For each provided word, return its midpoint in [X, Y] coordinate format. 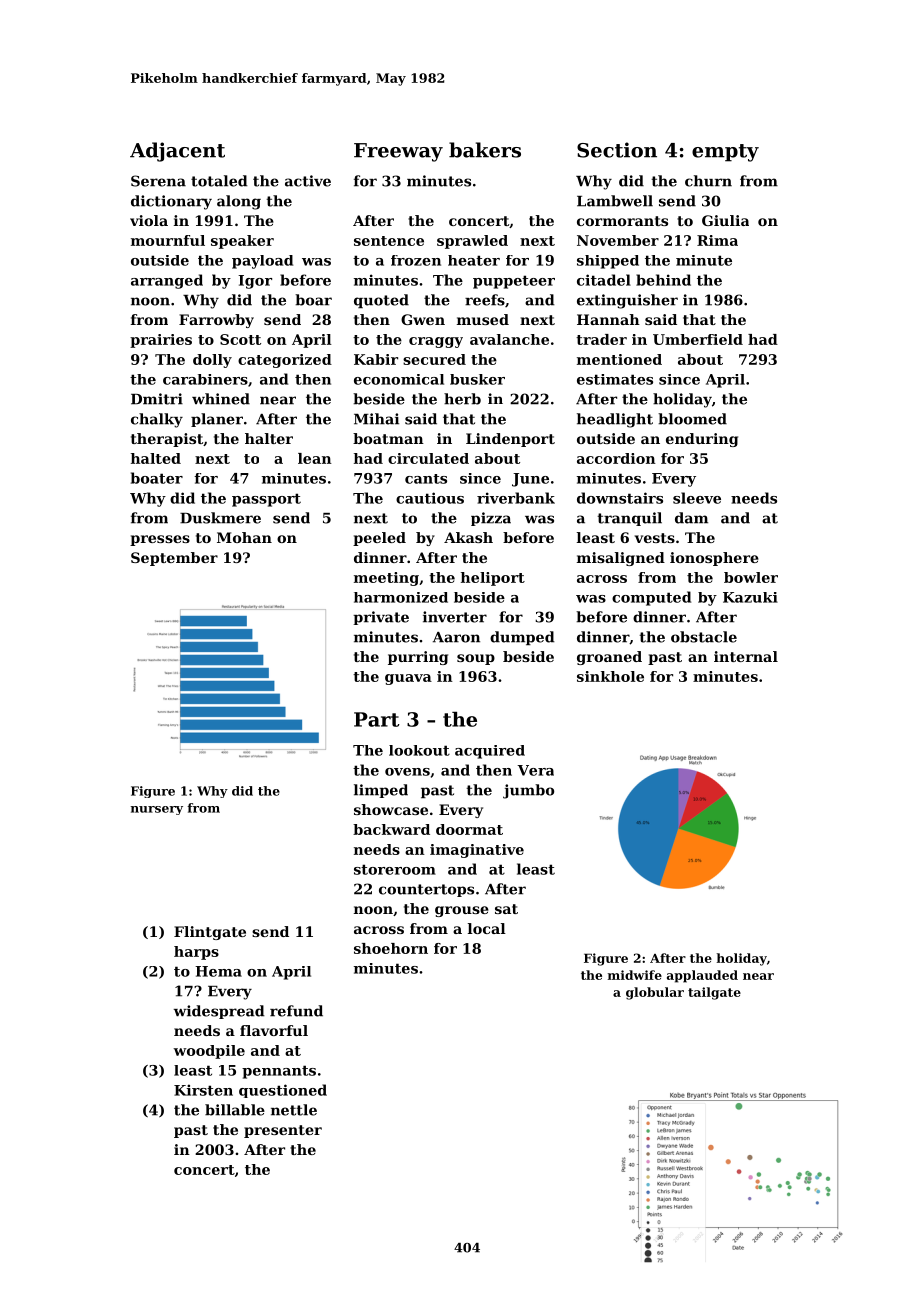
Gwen [423, 319]
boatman [388, 438]
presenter [283, 1131]
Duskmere [220, 518]
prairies [161, 341]
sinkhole [610, 676]
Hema [218, 971]
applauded [702, 976]
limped [381, 791]
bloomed [692, 419]
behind [663, 280]
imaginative [477, 851]
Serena [158, 181]
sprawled [472, 242]
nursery [157, 810]
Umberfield [698, 339]
